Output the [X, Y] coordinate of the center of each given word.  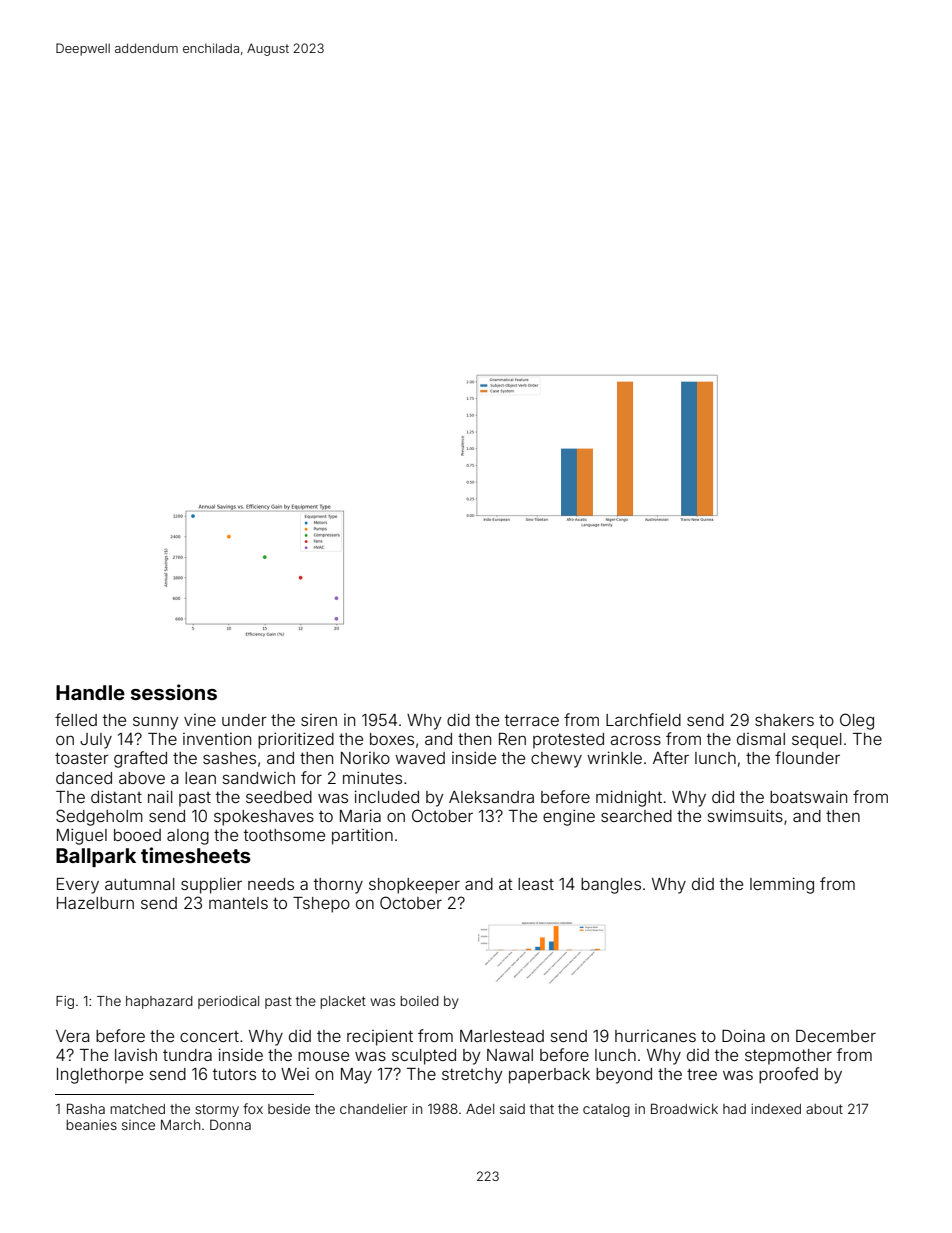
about [824, 1109]
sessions [174, 692]
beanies [91, 1124]
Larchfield [643, 719]
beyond [624, 1076]
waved [420, 758]
